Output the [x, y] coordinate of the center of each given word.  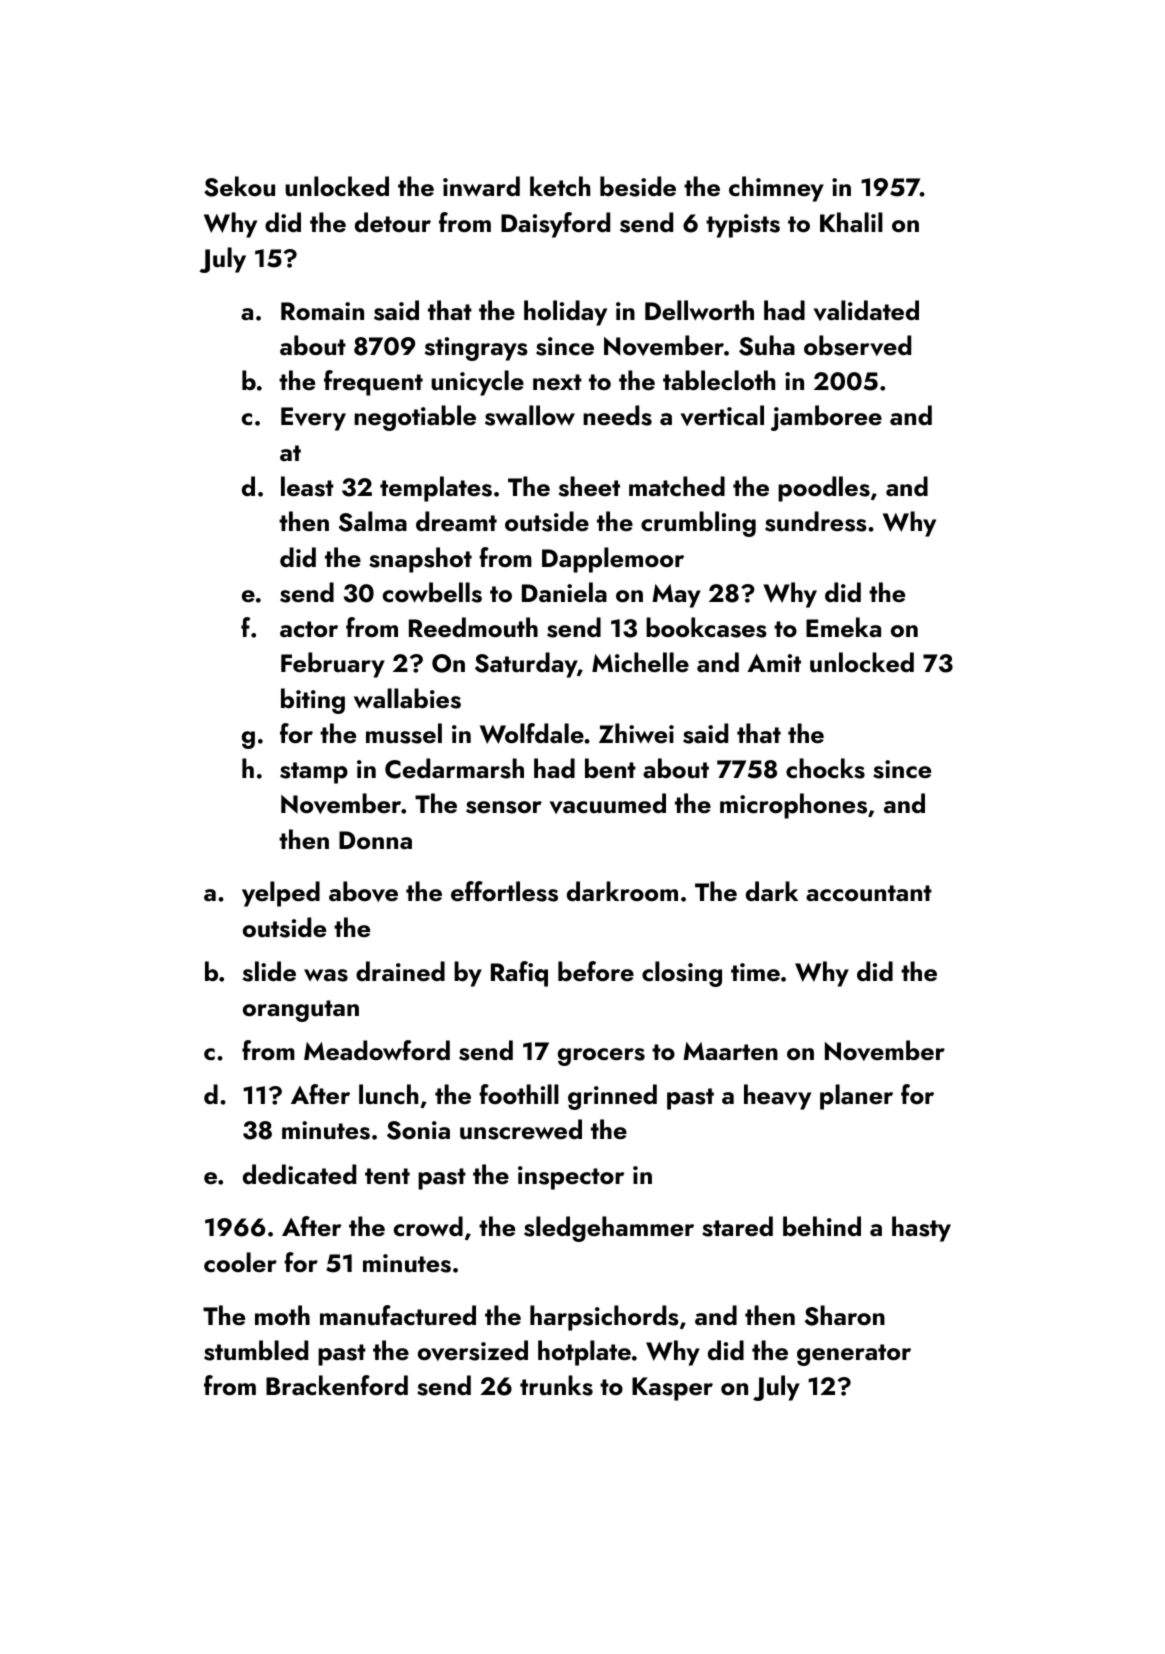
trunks [556, 1385]
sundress [816, 521]
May [676, 596]
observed [857, 345]
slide [269, 971]
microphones [793, 806]
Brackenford [337, 1385]
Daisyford [555, 225]
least [307, 486]
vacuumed [608, 803]
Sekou [239, 186]
